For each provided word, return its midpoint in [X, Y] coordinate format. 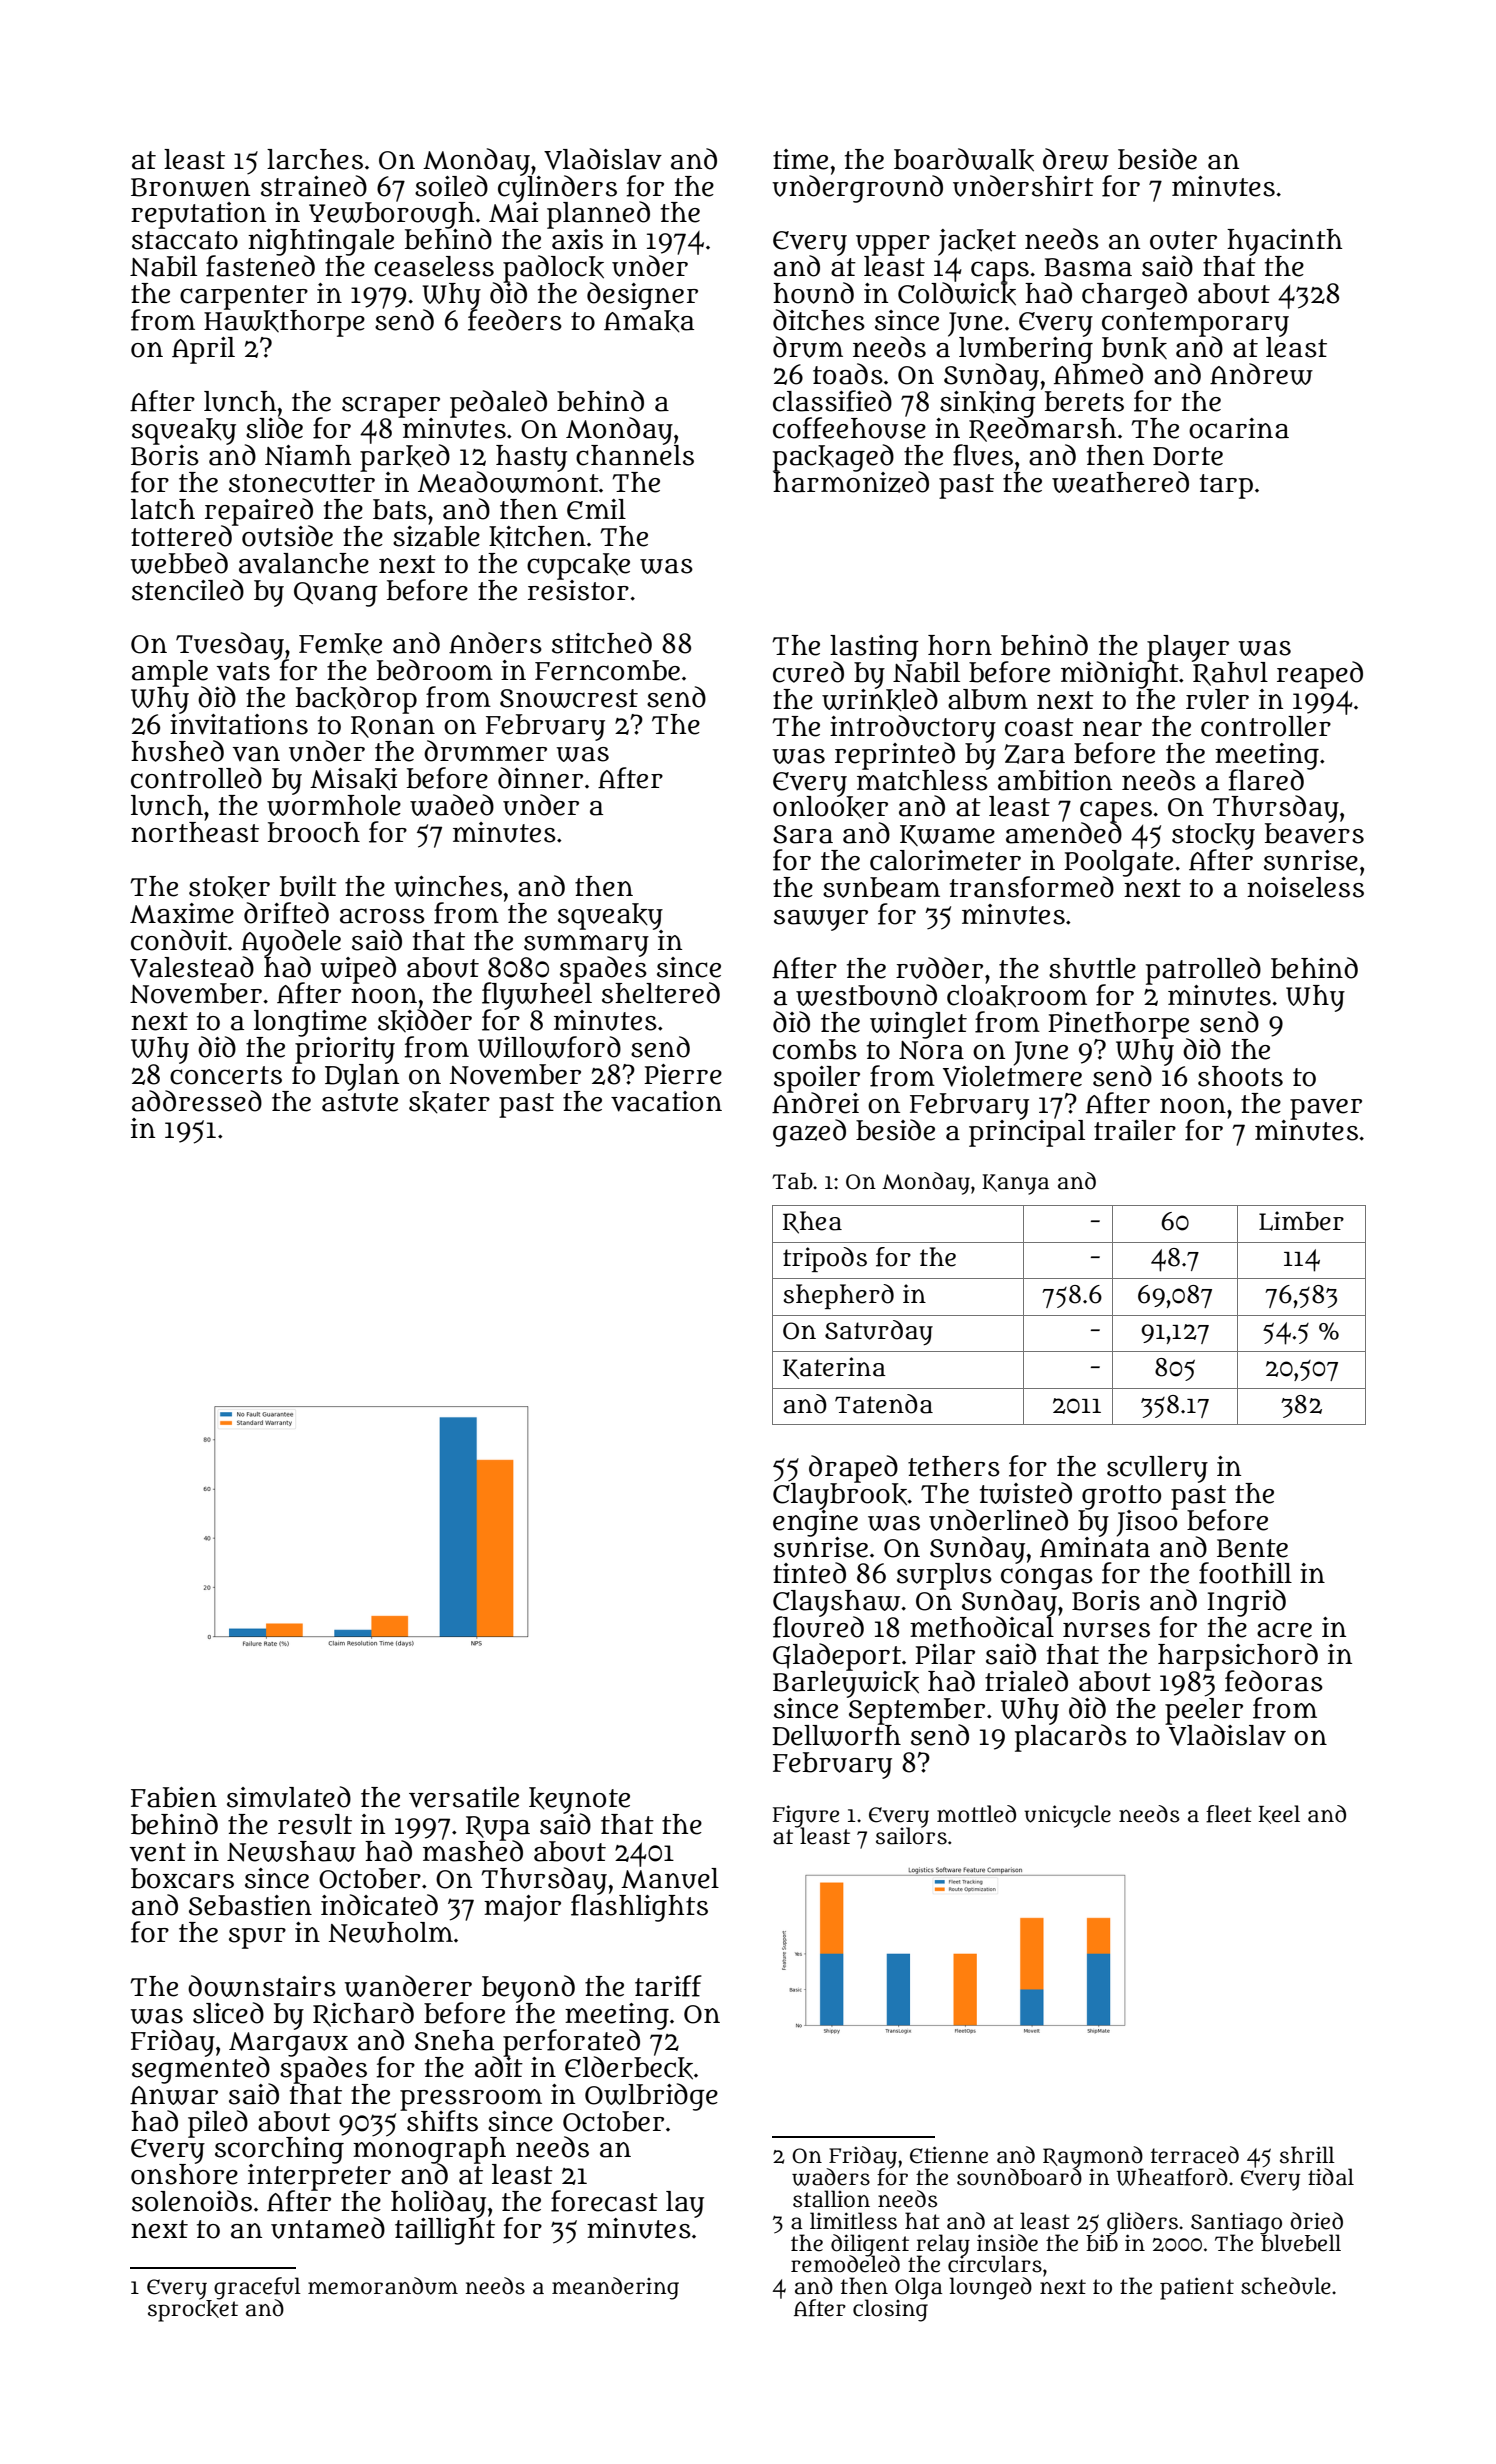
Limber [1301, 1221]
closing [890, 2311]
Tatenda [884, 1404]
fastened [260, 266]
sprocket [193, 2311]
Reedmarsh [1043, 429]
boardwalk [964, 160]
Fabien [174, 1797]
